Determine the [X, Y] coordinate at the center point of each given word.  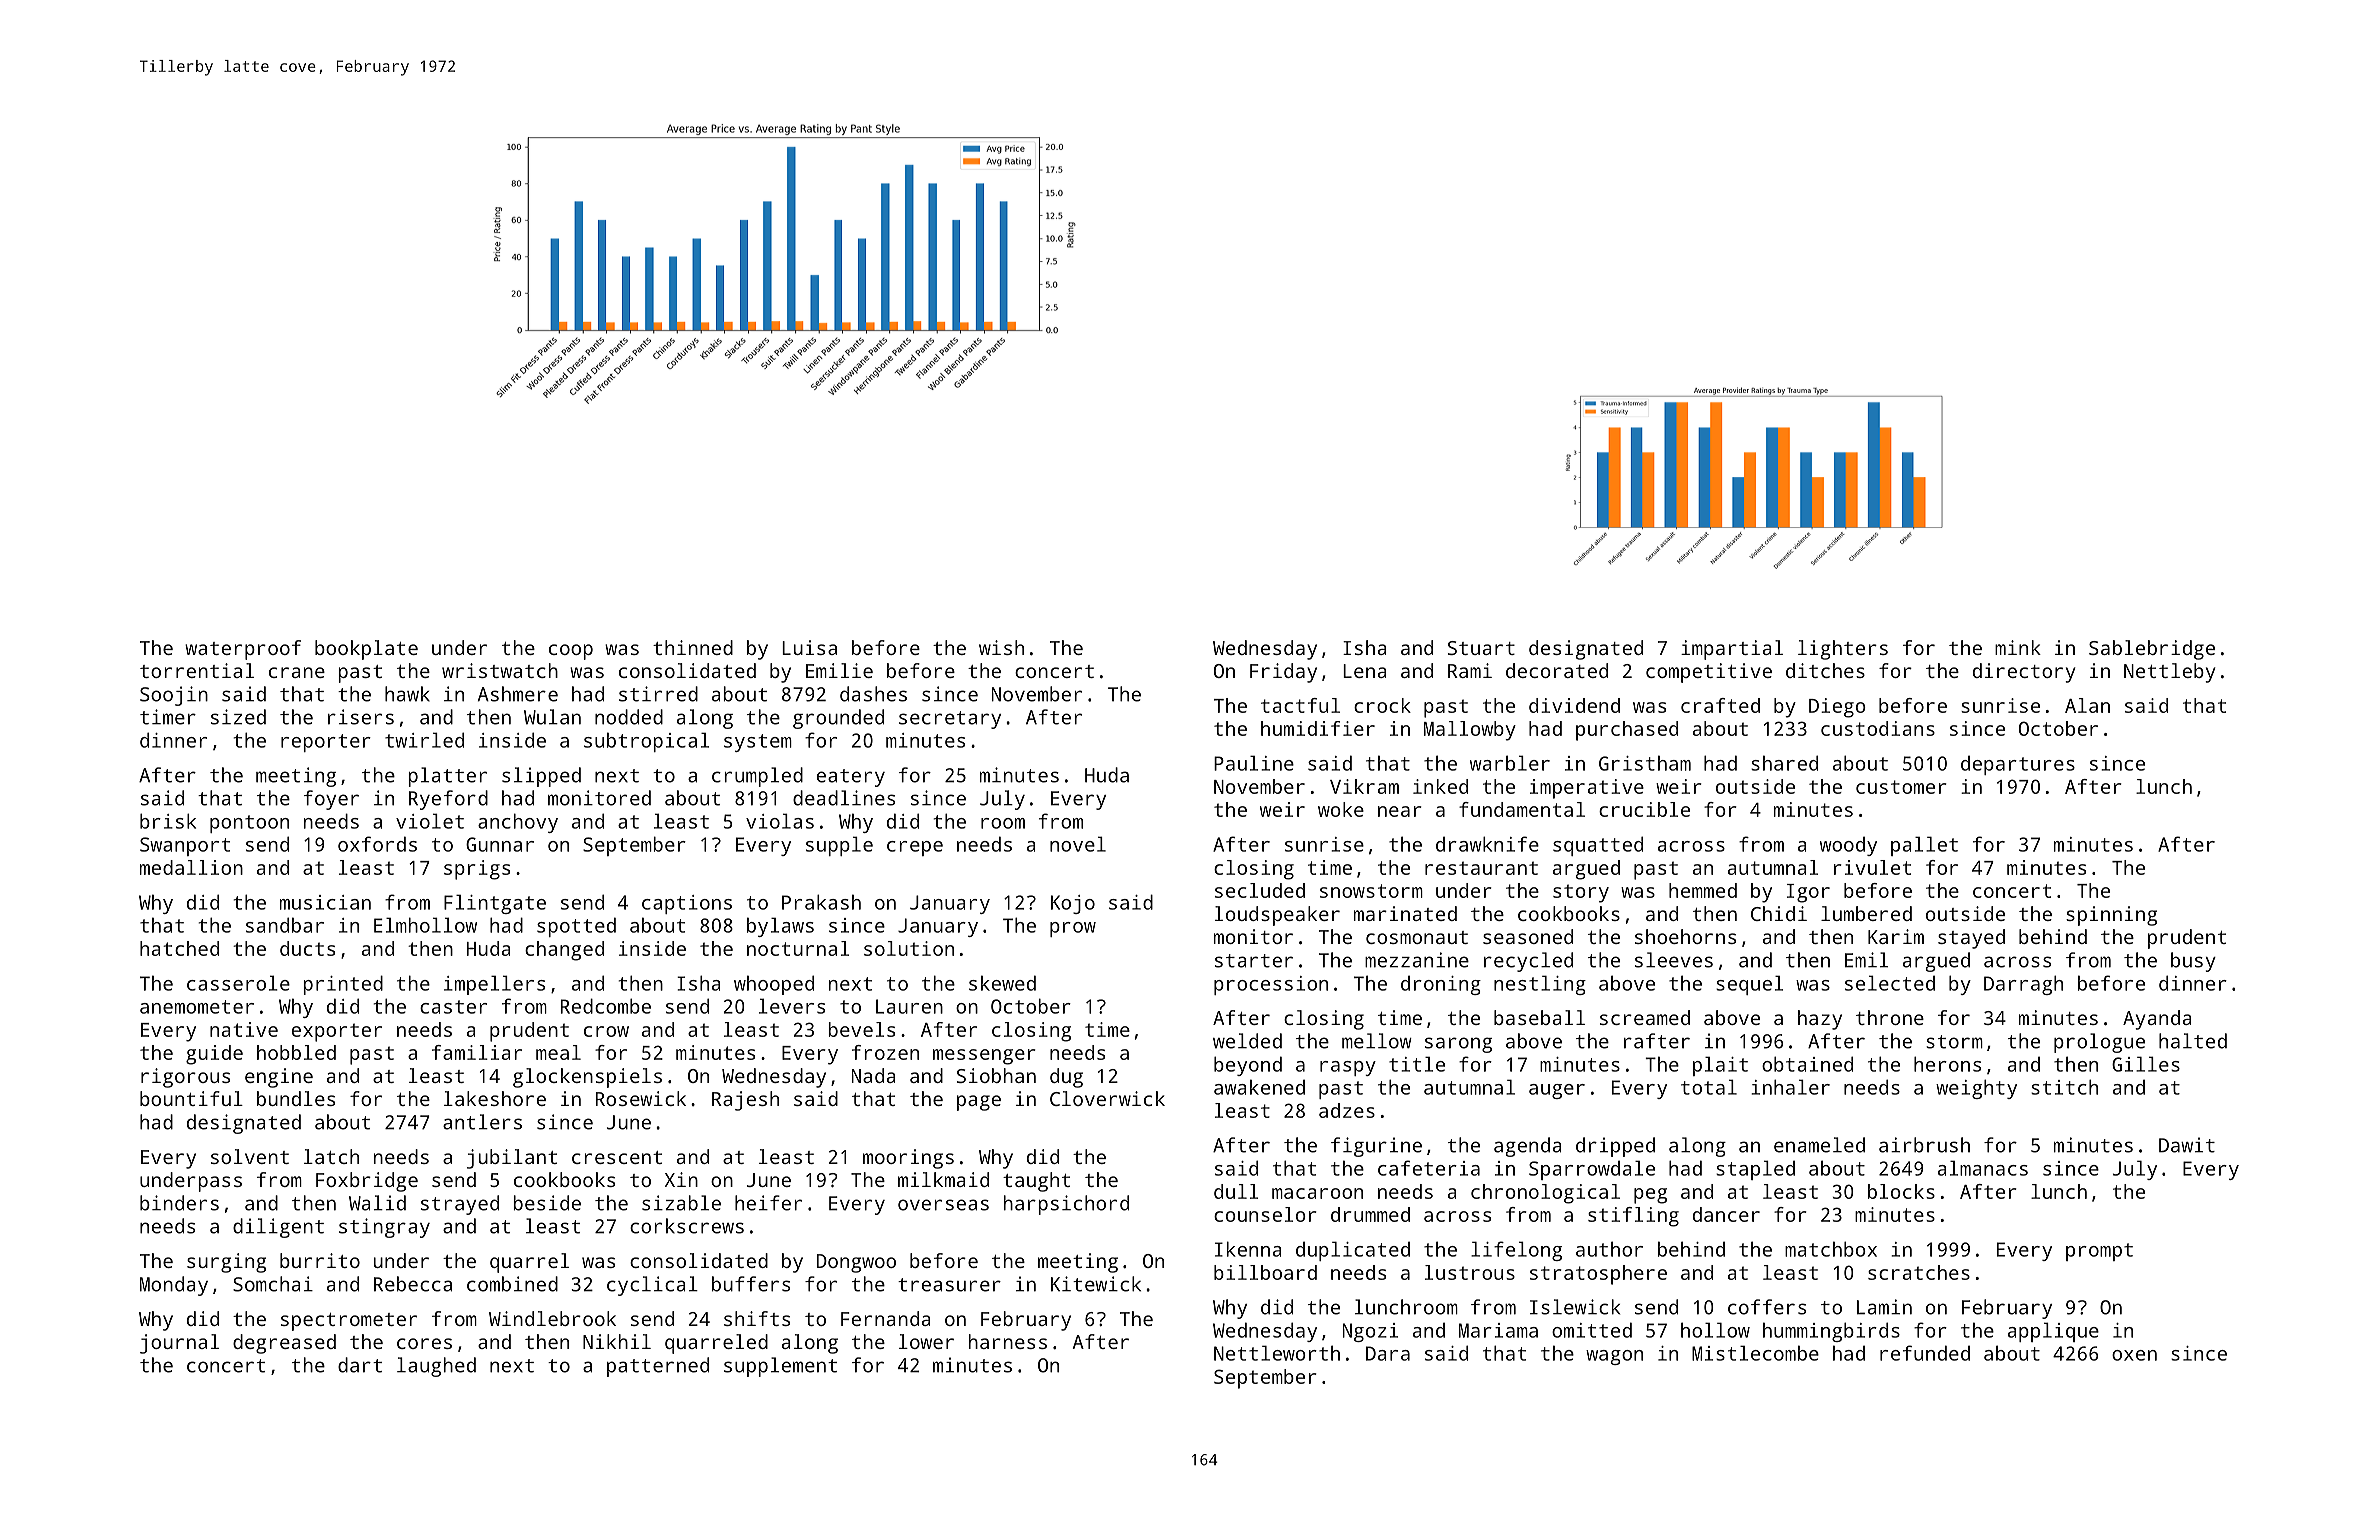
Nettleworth [1277, 1353]
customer [1901, 787]
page [979, 1103]
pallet [1924, 846]
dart [360, 1365]
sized [238, 717]
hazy [1820, 1020]
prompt [2099, 1252]
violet [430, 821]
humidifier [1318, 728]
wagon [1614, 1357]
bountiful [191, 1098]
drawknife [1487, 844]
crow [606, 1031]
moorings [908, 1159]
